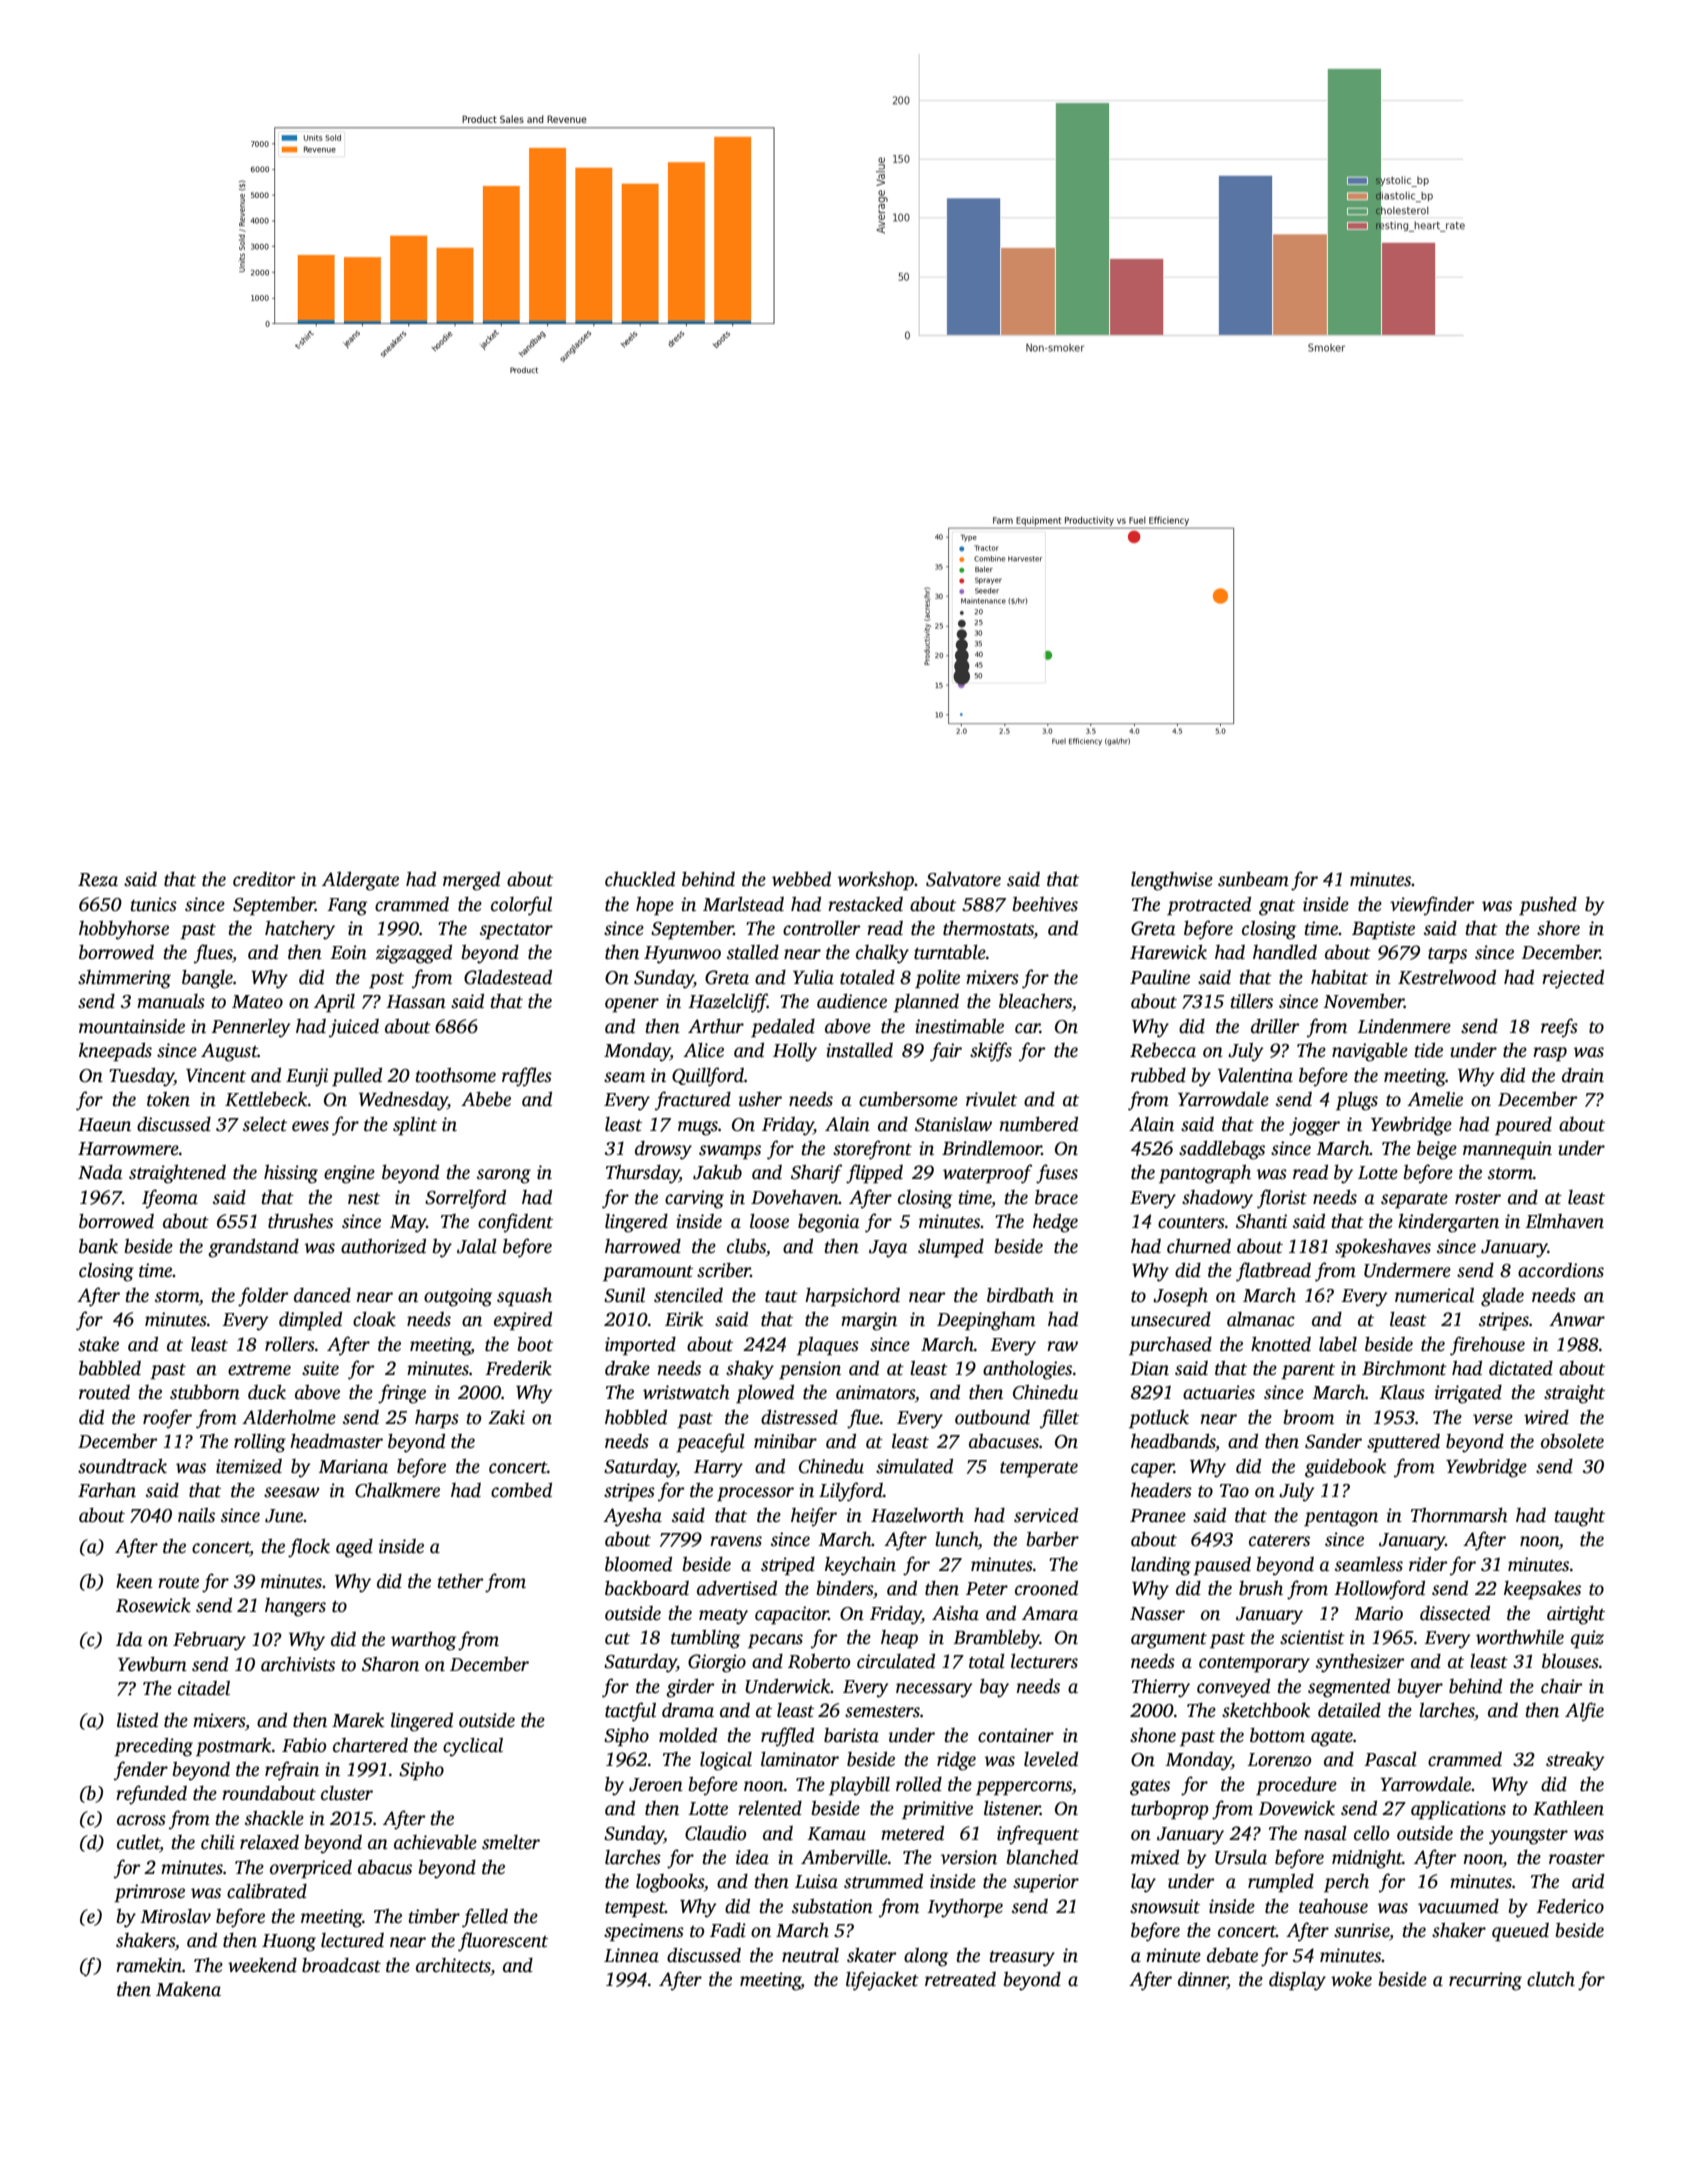 The height and width of the document is (2178, 1683). I want to click on Reza, so click(98, 880).
